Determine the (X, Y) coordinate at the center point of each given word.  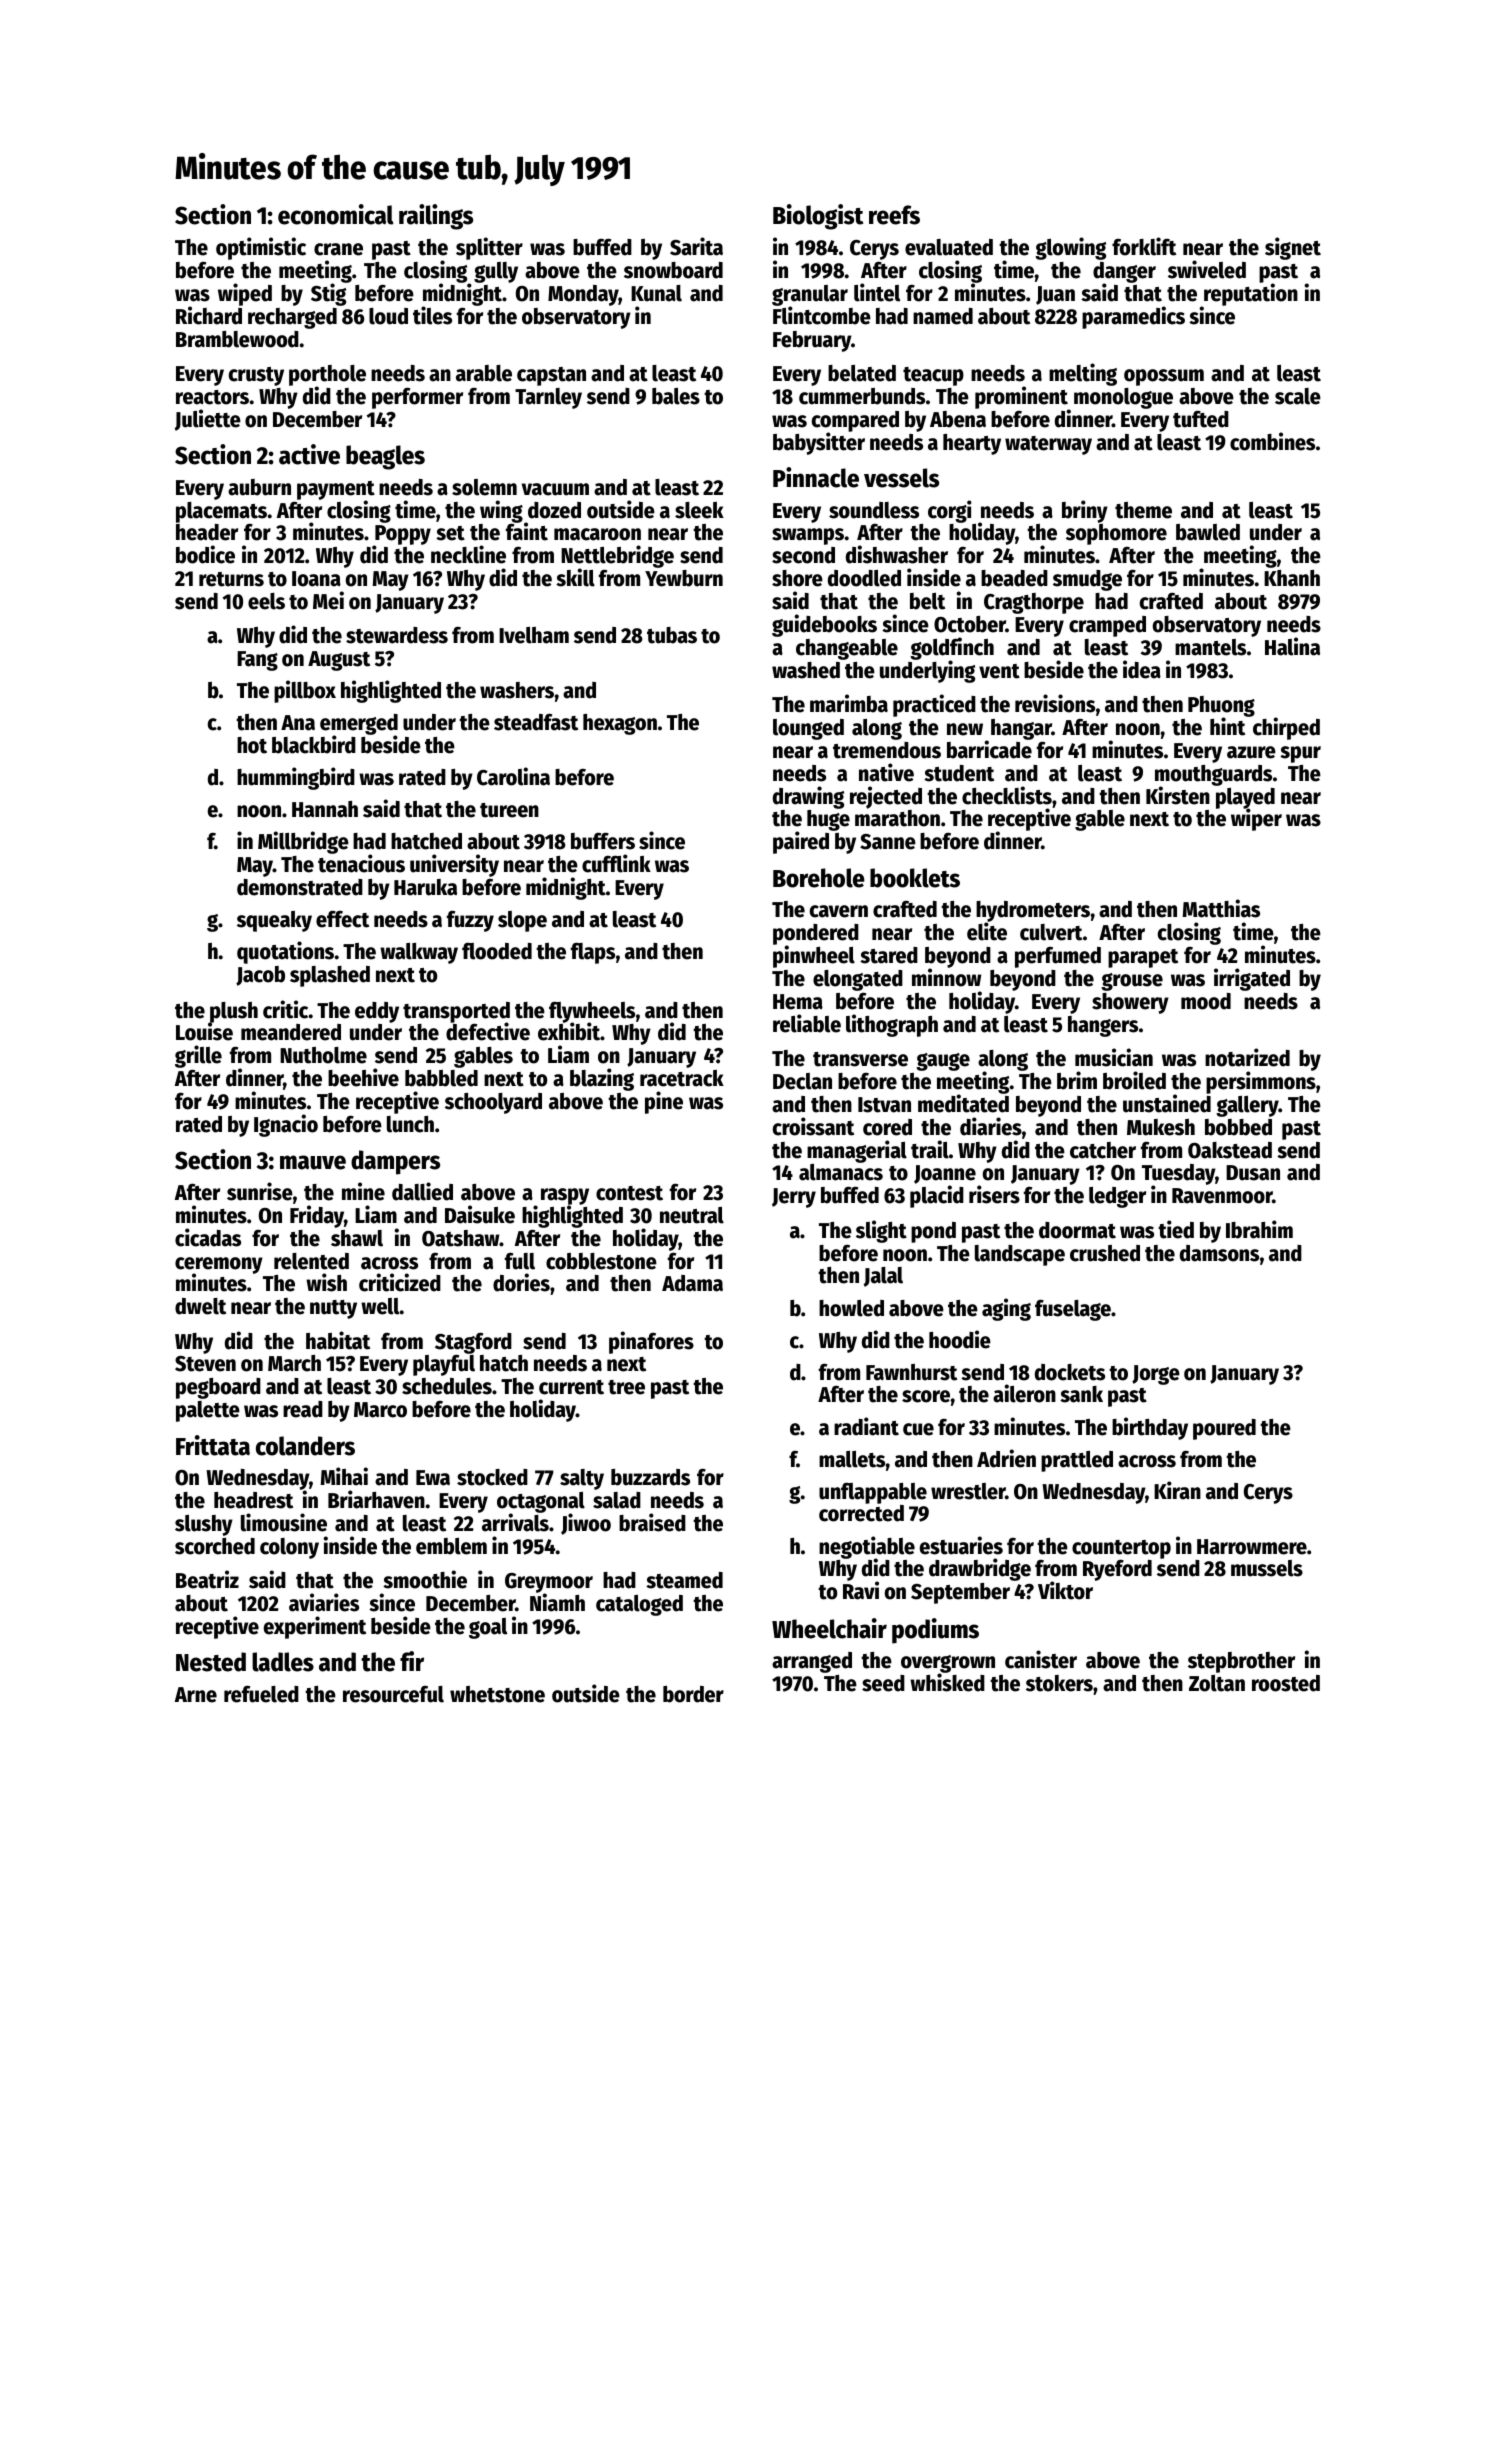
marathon (897, 818)
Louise (204, 1032)
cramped (1107, 626)
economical (336, 214)
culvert (1051, 932)
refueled (261, 1694)
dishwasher (897, 554)
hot (252, 745)
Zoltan (1217, 1683)
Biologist (818, 217)
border (693, 1694)
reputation (1251, 295)
